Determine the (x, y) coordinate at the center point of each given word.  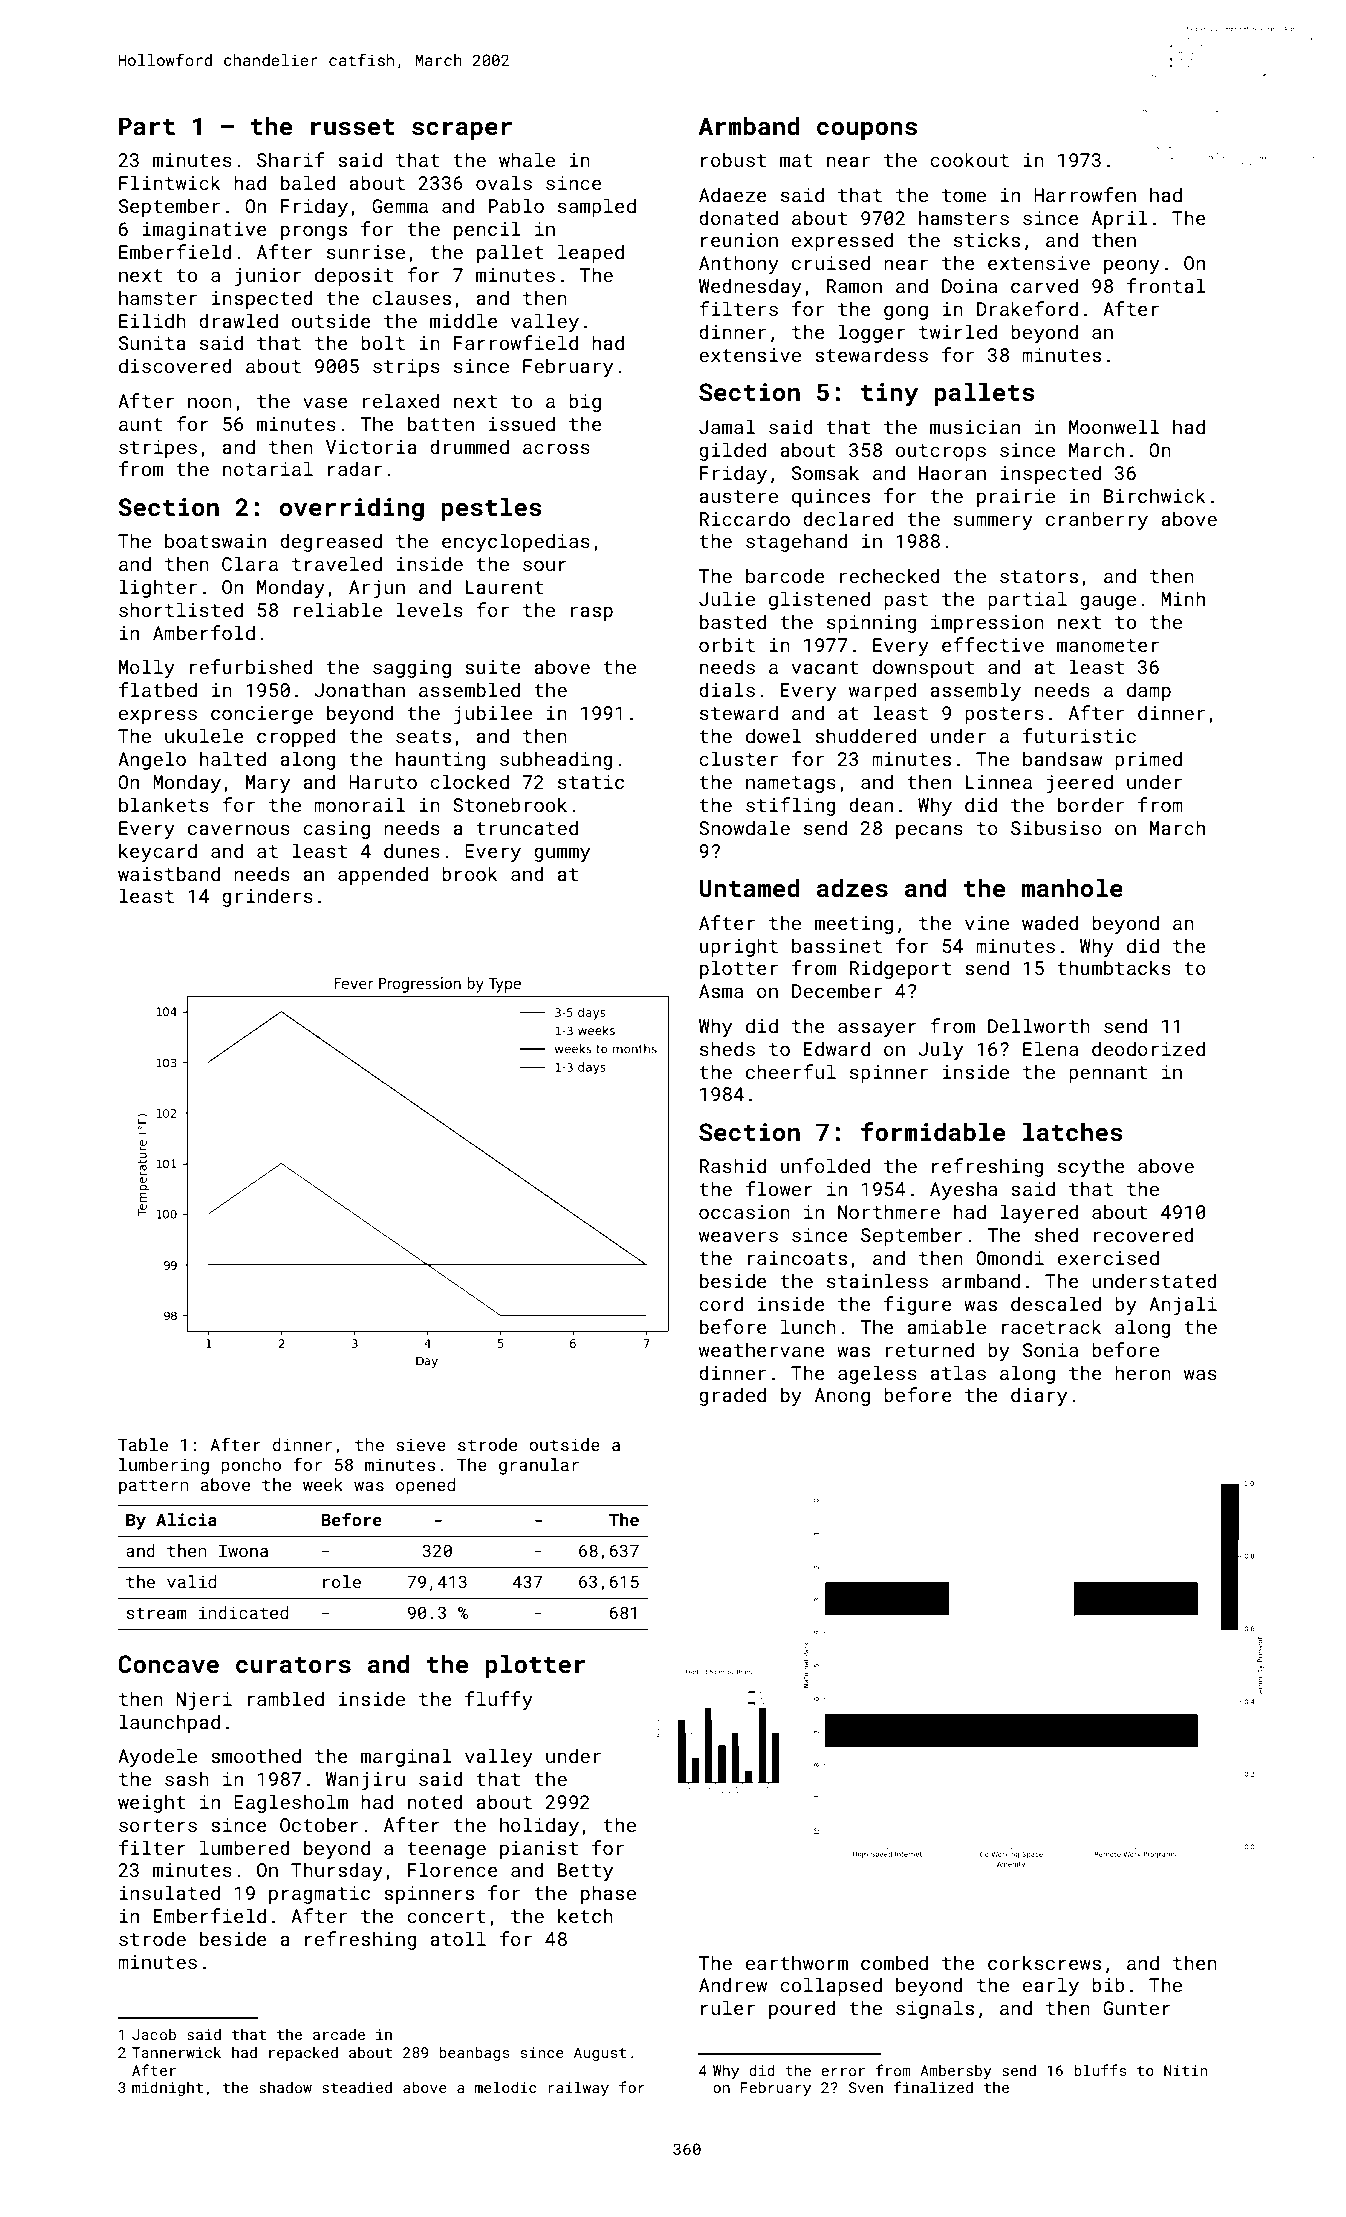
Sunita (152, 343)
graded (732, 1396)
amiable (947, 1326)
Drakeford (1027, 308)
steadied (357, 2087)
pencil (487, 230)
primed (1148, 760)
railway (578, 2088)
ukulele (204, 735)
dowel (773, 735)
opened (425, 1486)
